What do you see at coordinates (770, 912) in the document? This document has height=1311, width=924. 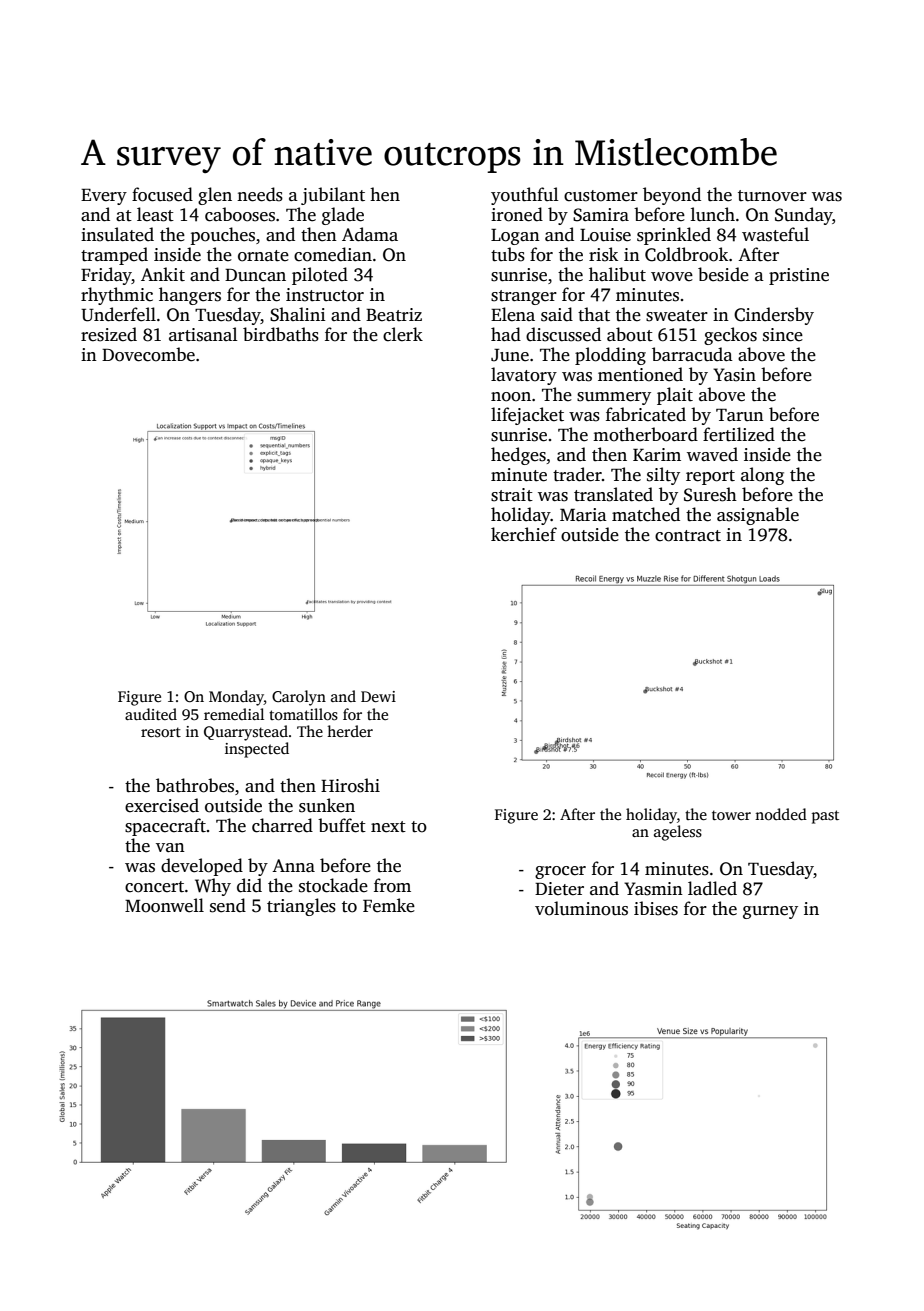 I see `gurney` at bounding box center [770, 912].
